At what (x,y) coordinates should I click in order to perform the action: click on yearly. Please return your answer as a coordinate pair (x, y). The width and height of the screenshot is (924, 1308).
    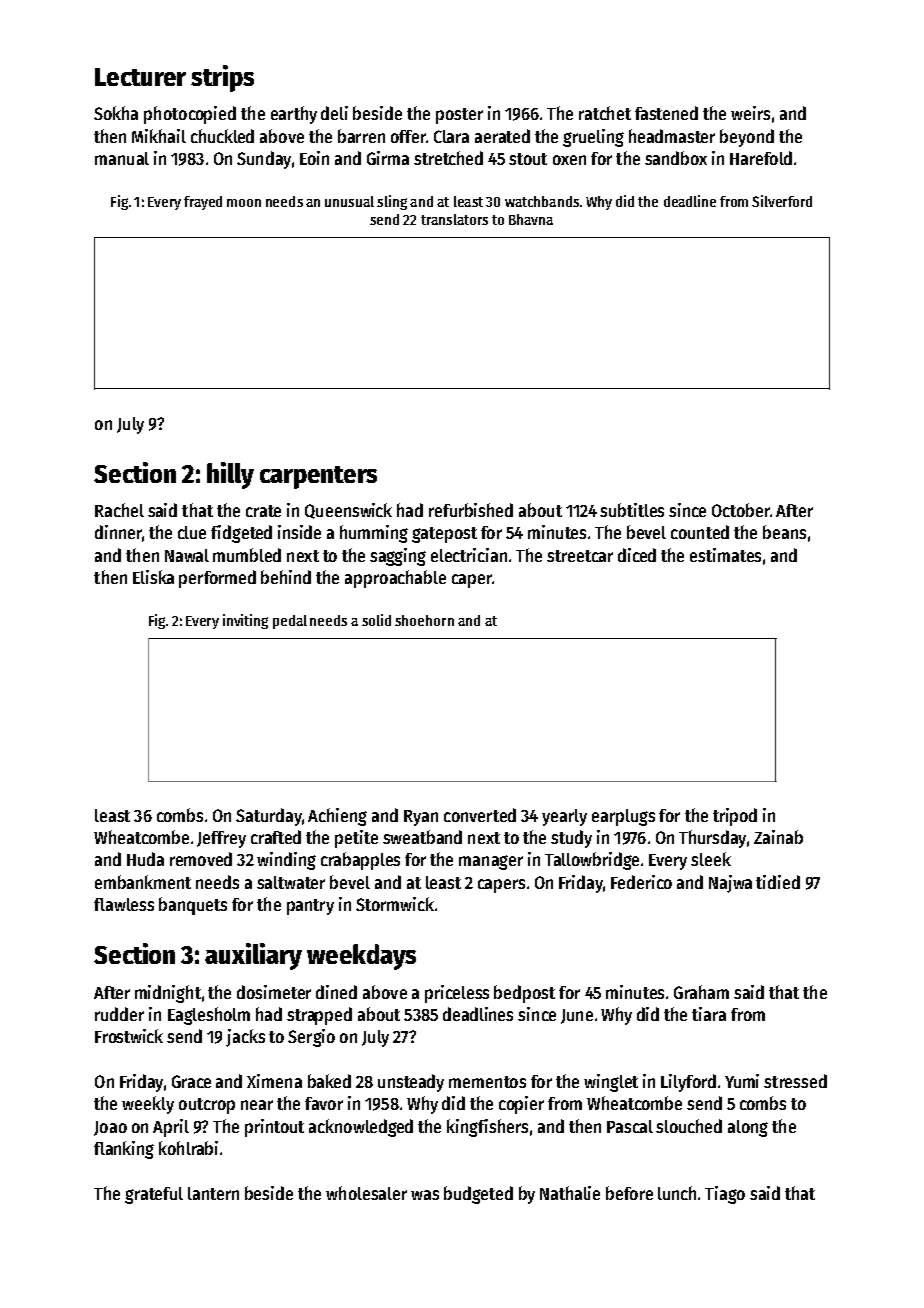
    Looking at the image, I should click on (564, 817).
